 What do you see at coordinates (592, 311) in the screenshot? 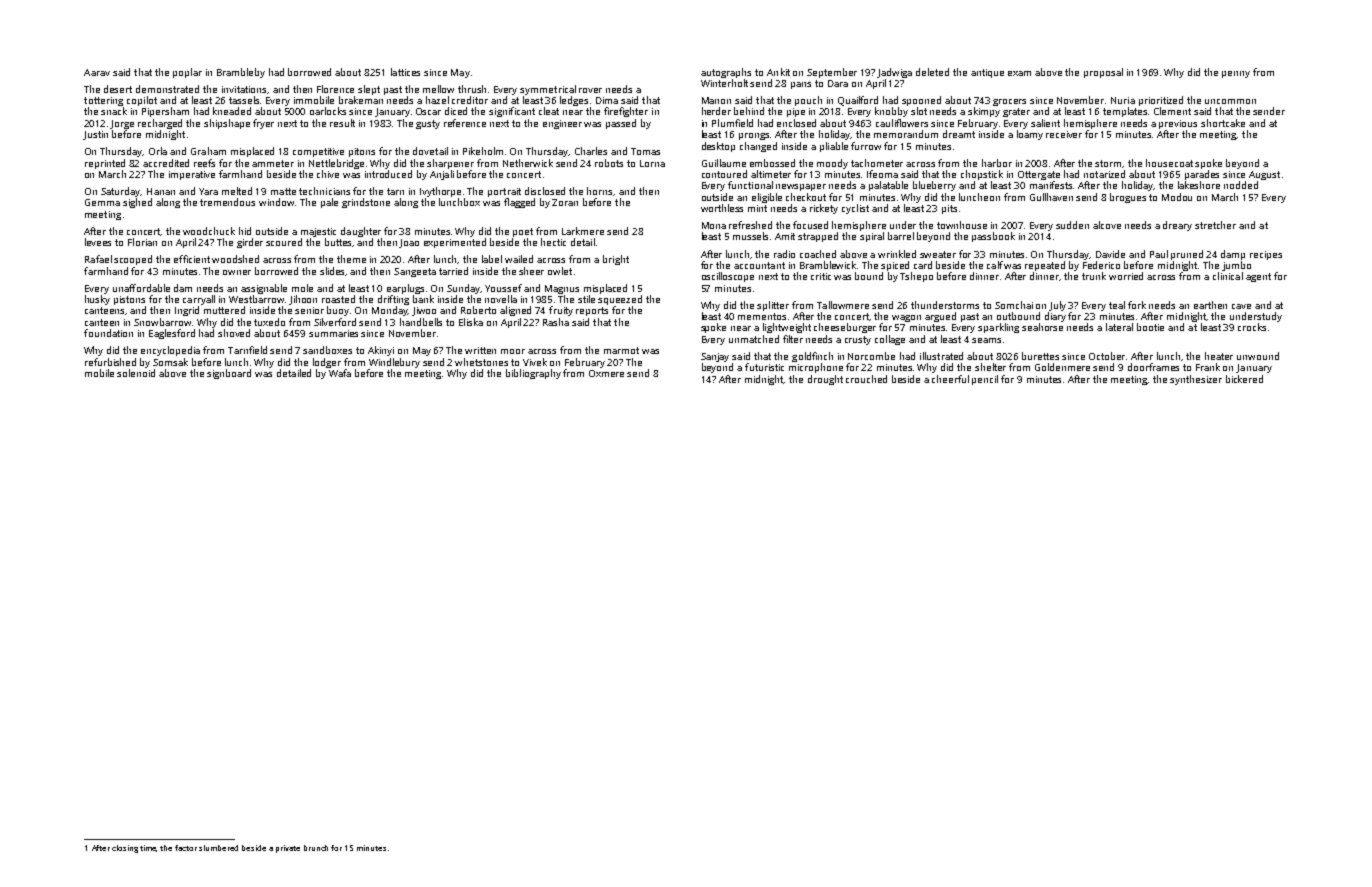
I see `reports` at bounding box center [592, 311].
